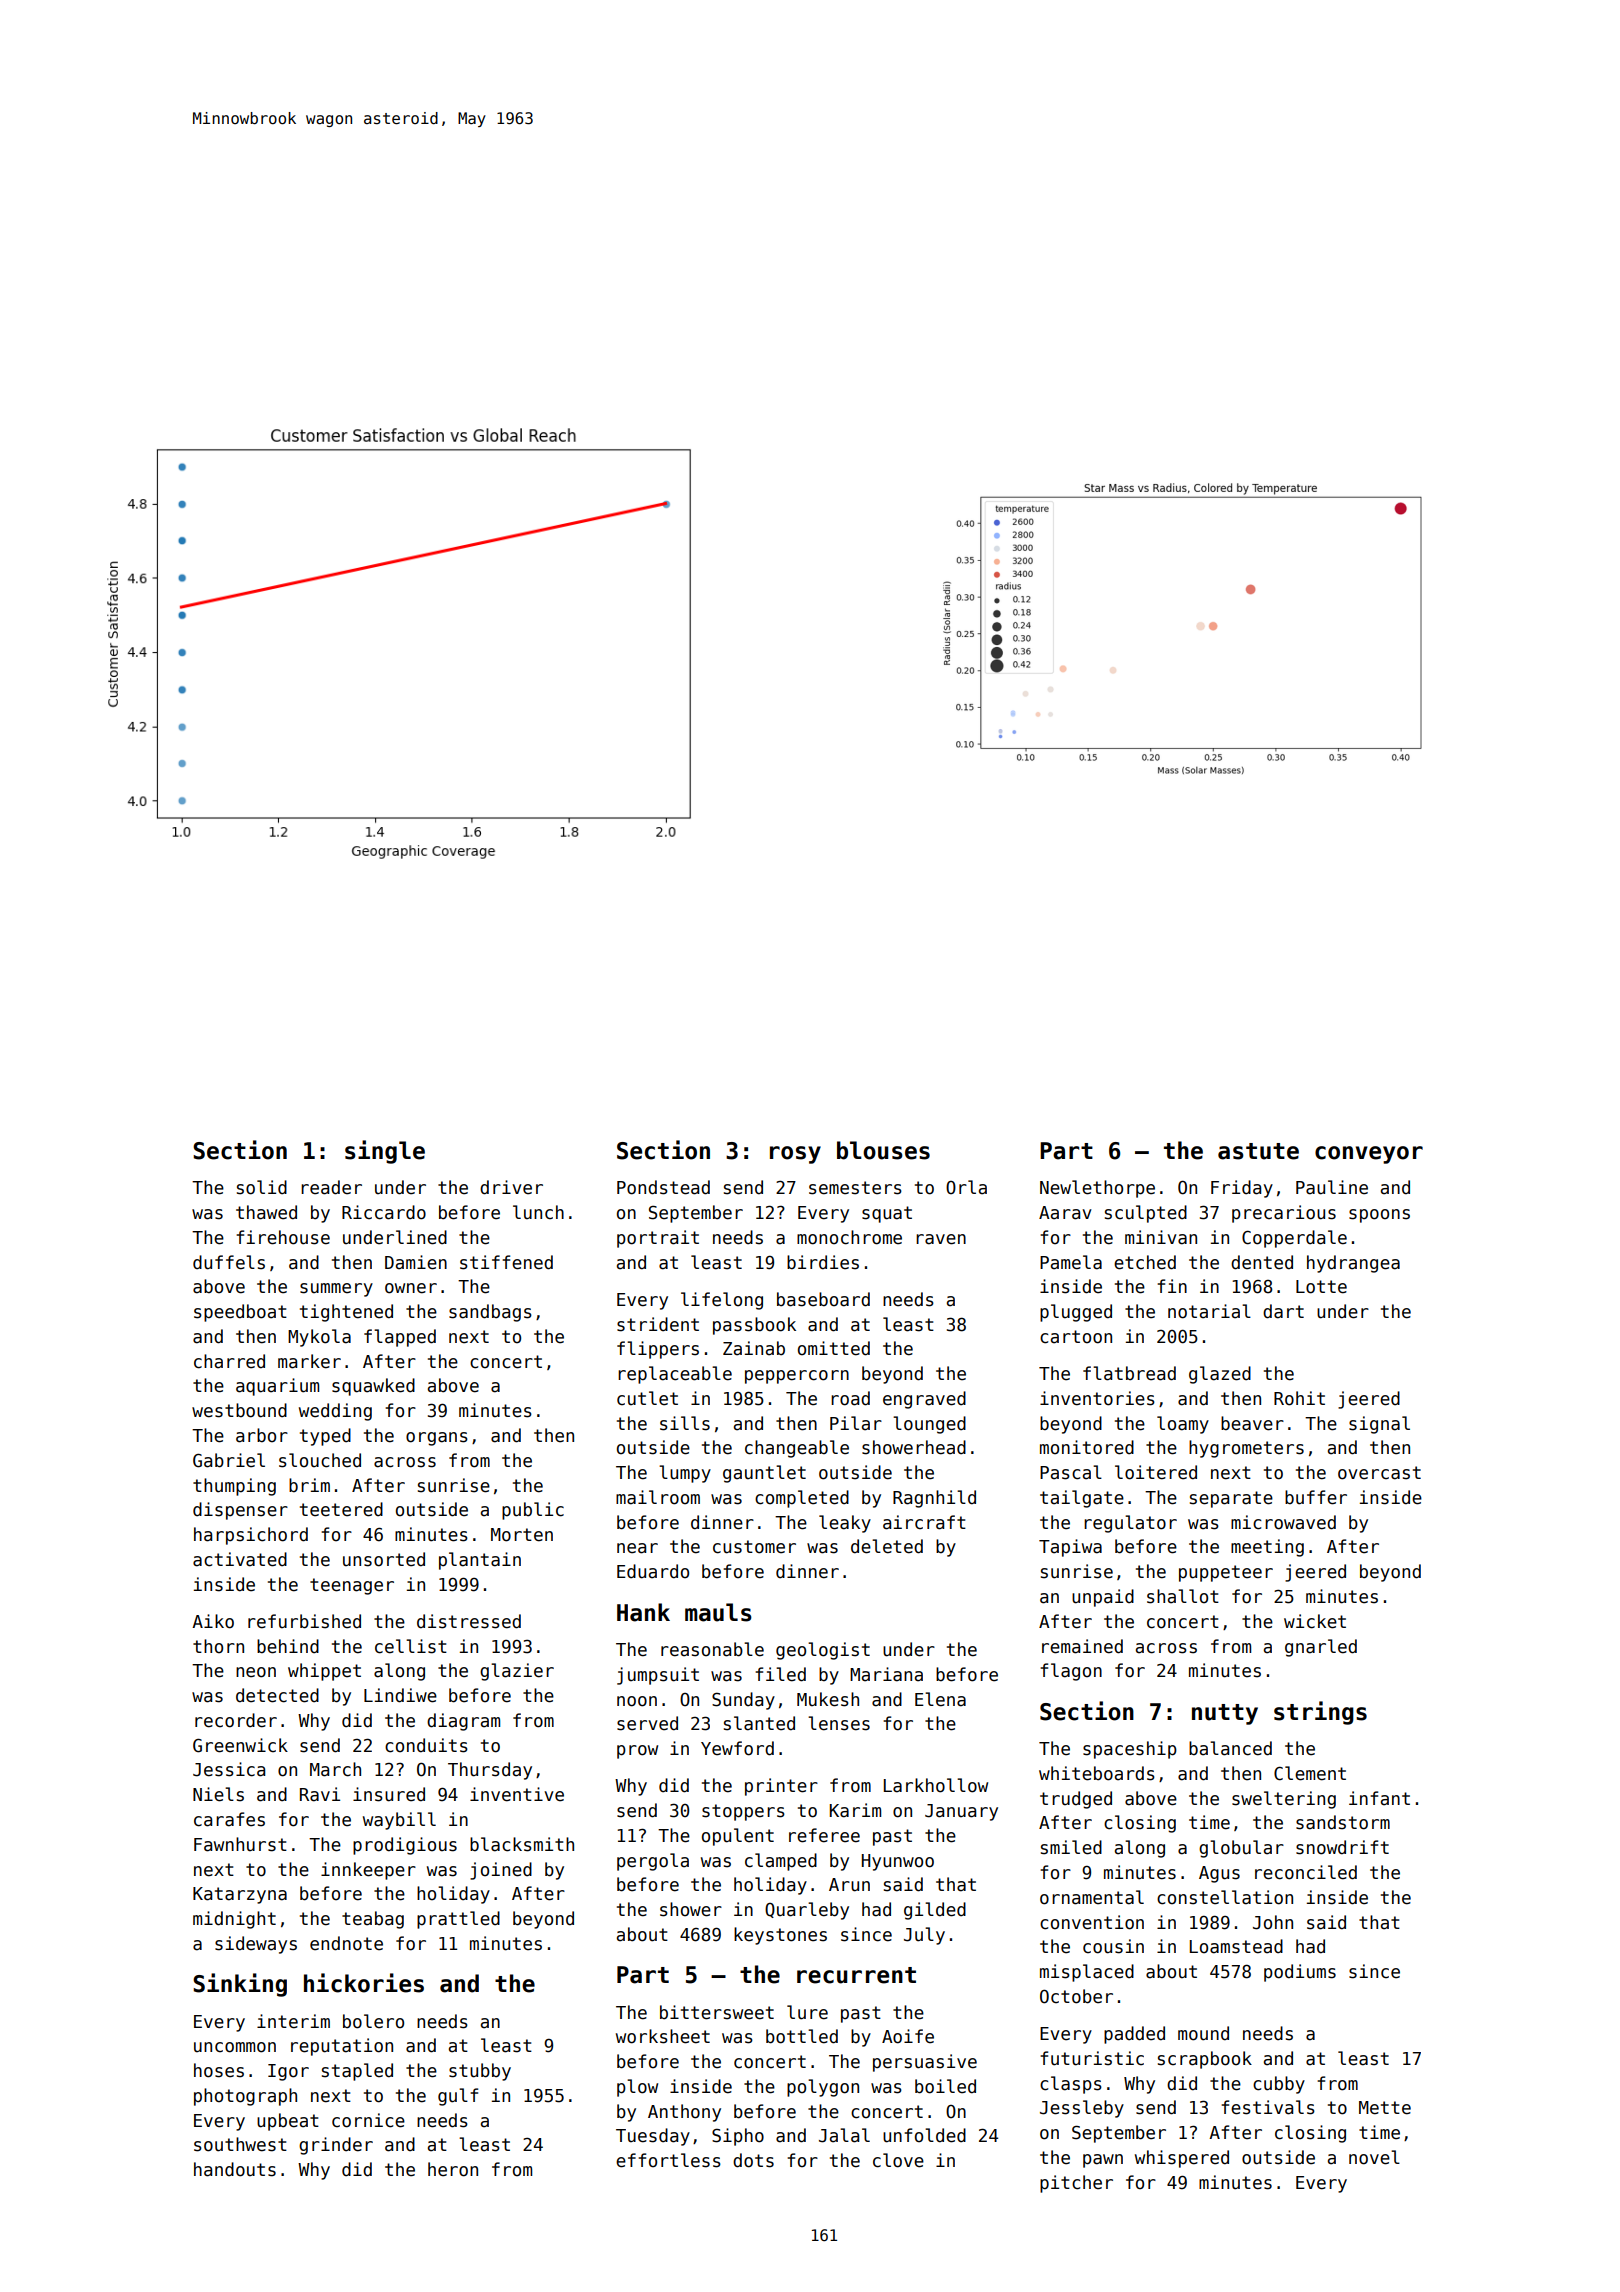 The image size is (1620, 2292). I want to click on lounged, so click(929, 1425).
